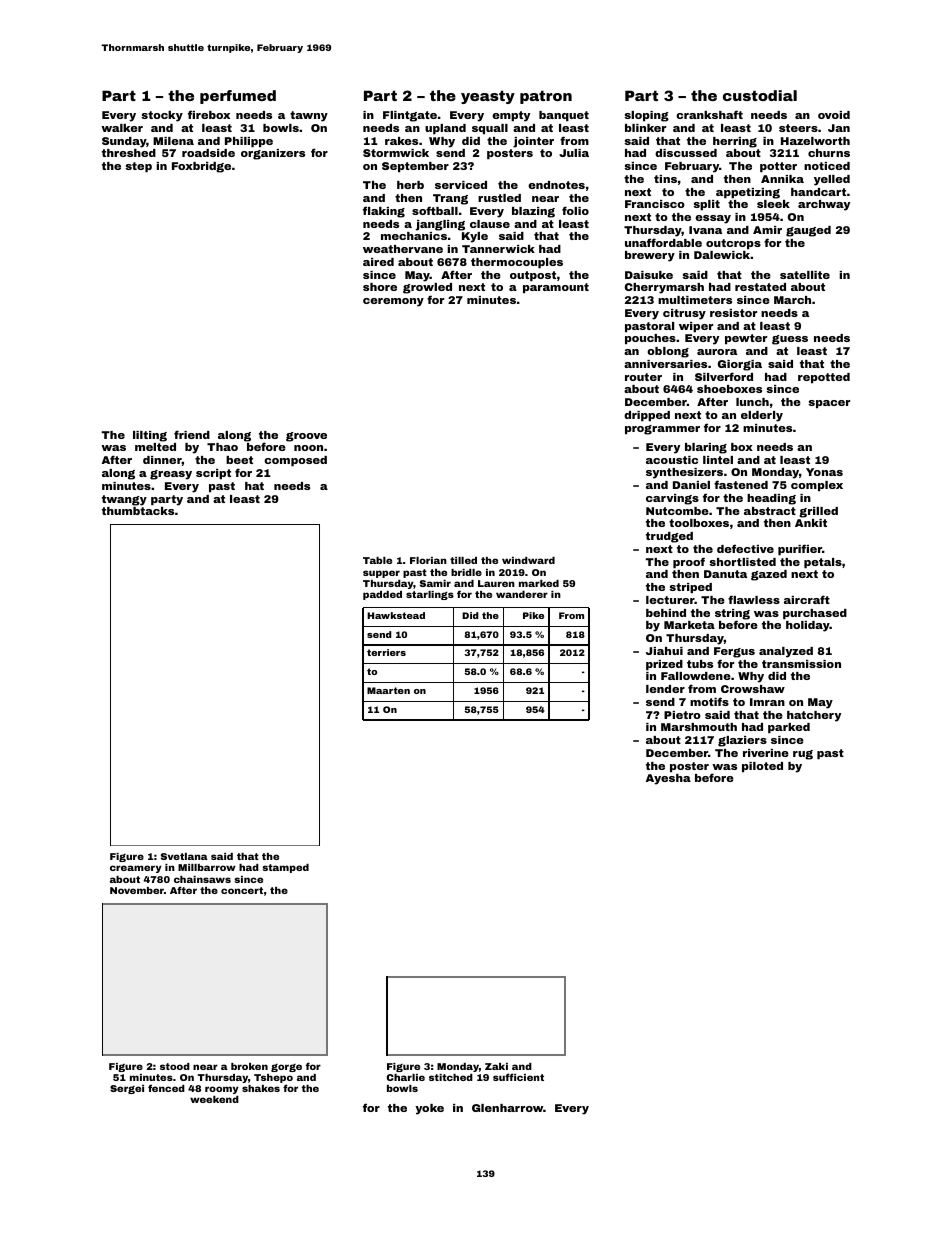 The height and width of the page is (1233, 952). What do you see at coordinates (829, 404) in the page?
I see `spacer` at bounding box center [829, 404].
